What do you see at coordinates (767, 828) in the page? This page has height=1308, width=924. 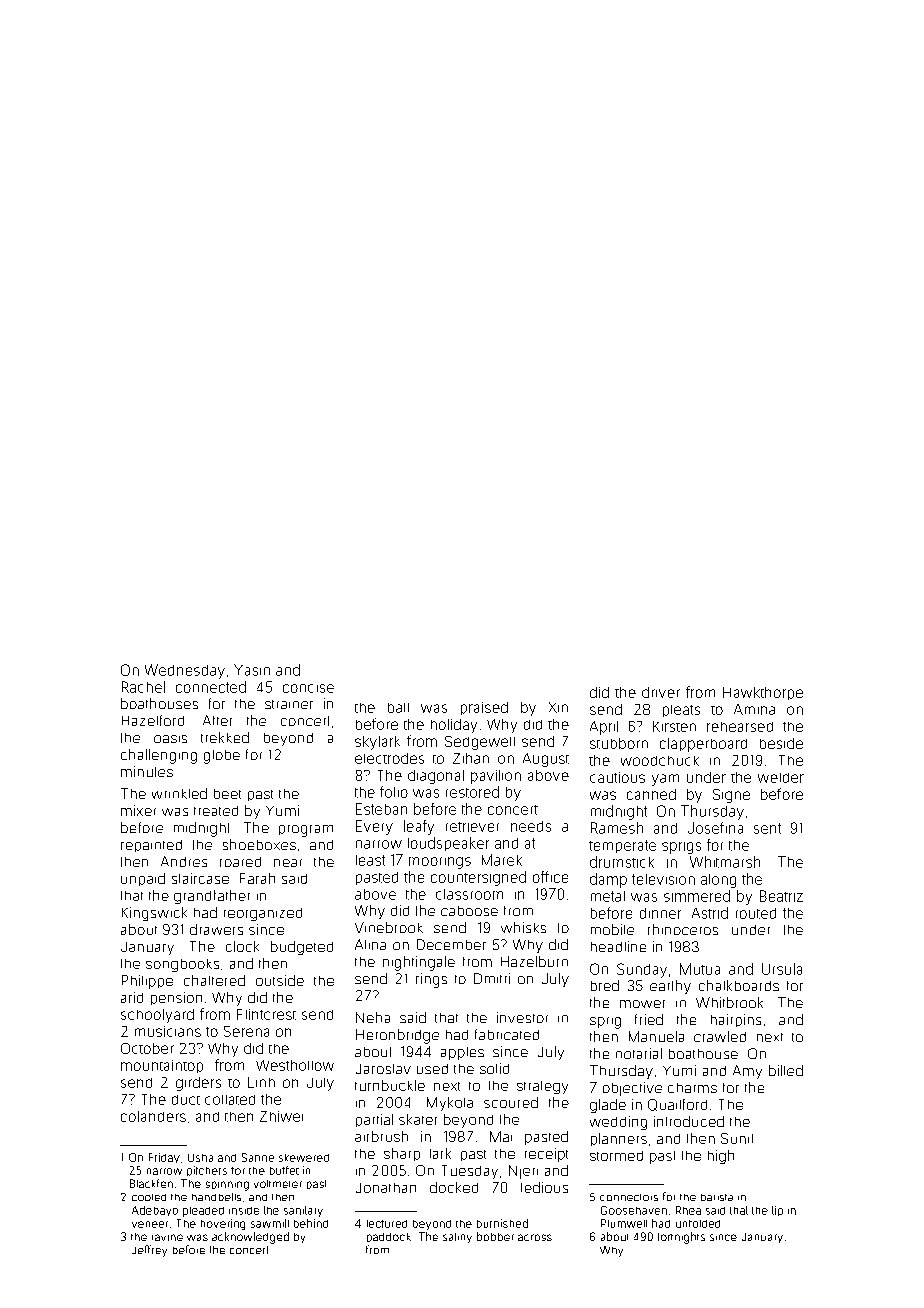 I see `sent` at bounding box center [767, 828].
